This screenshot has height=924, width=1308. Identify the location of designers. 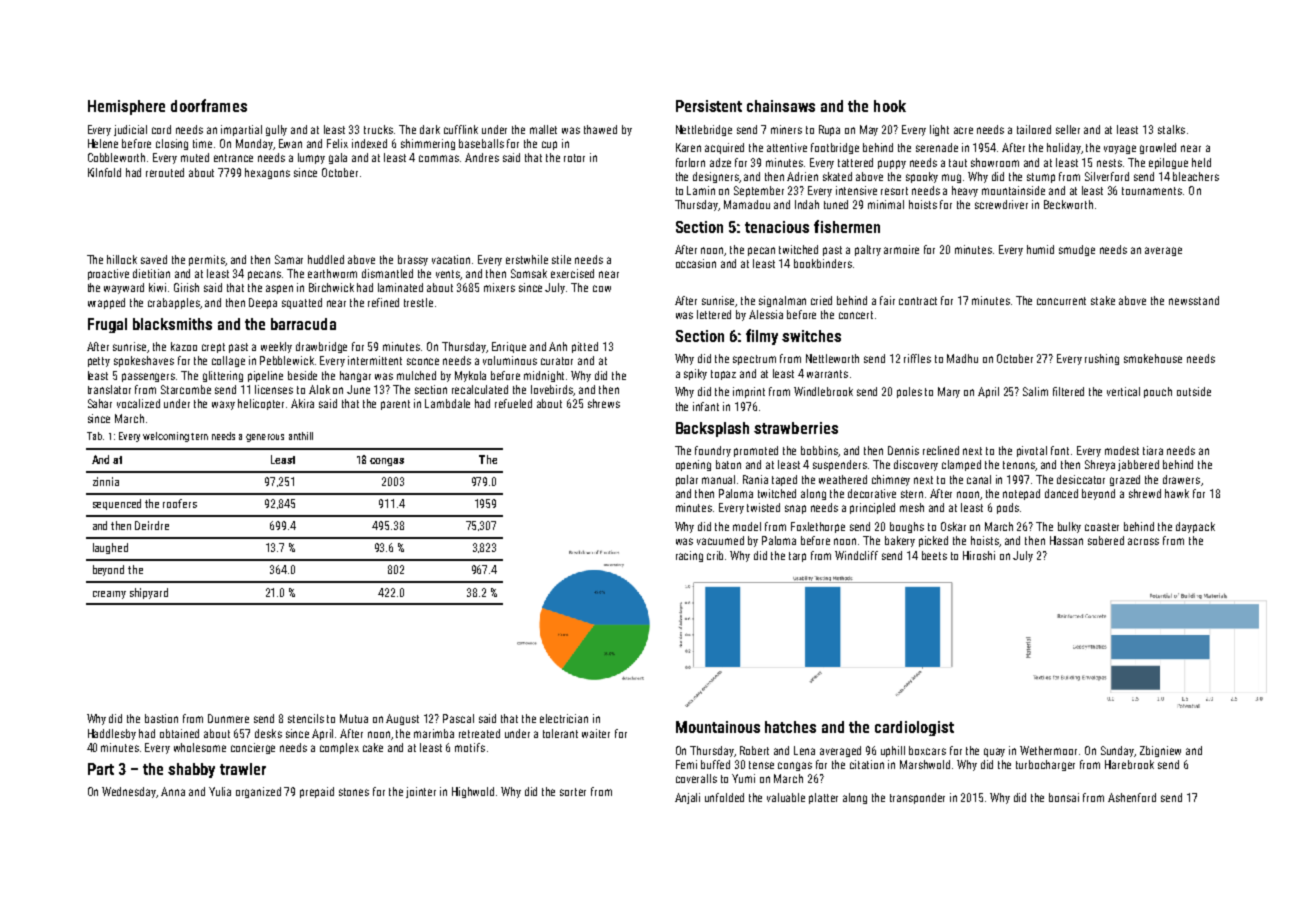
(716, 177).
